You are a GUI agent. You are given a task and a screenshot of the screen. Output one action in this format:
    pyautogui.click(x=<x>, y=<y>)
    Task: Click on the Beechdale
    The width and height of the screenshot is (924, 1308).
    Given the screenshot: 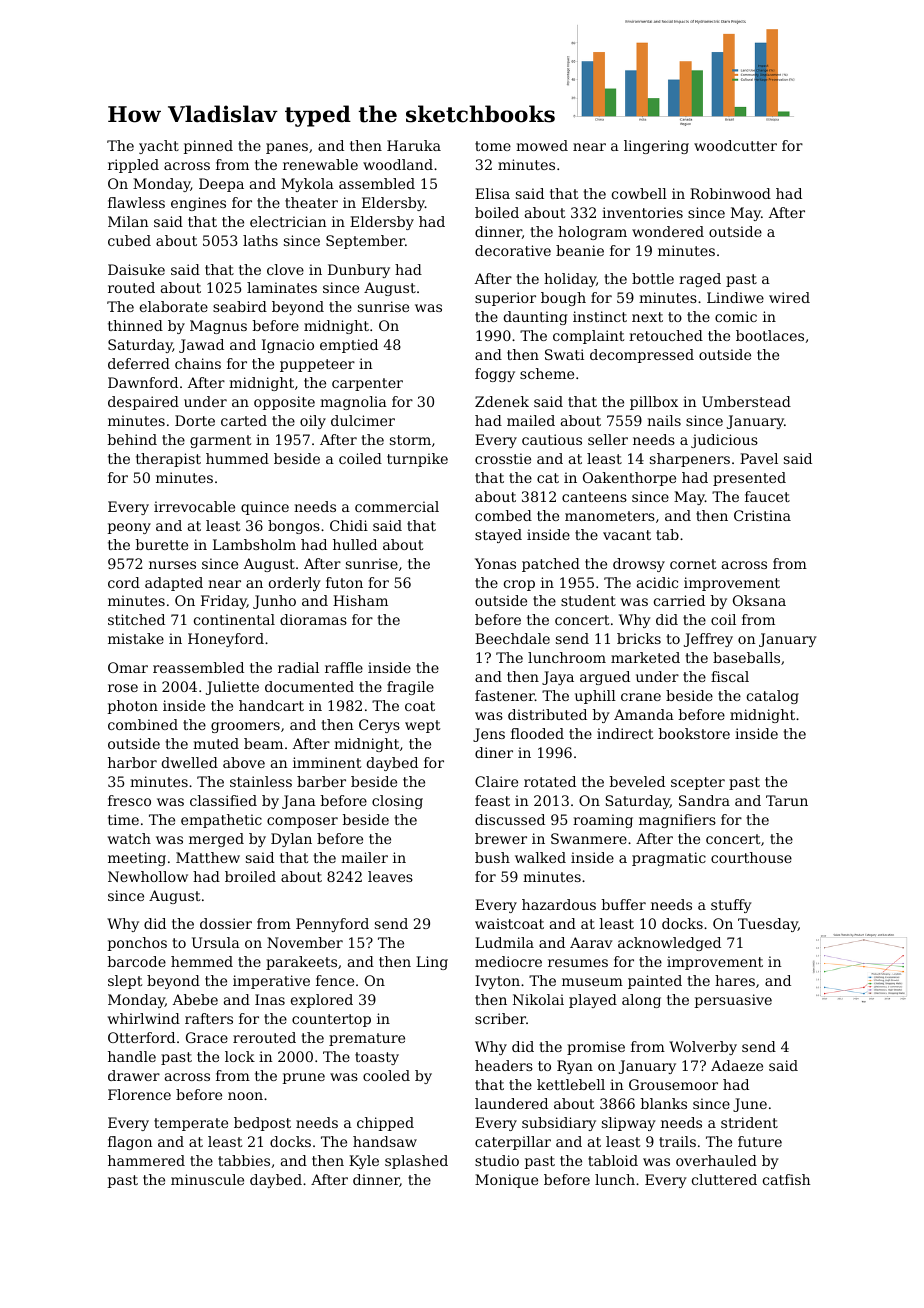 What is the action you would take?
    pyautogui.click(x=512, y=638)
